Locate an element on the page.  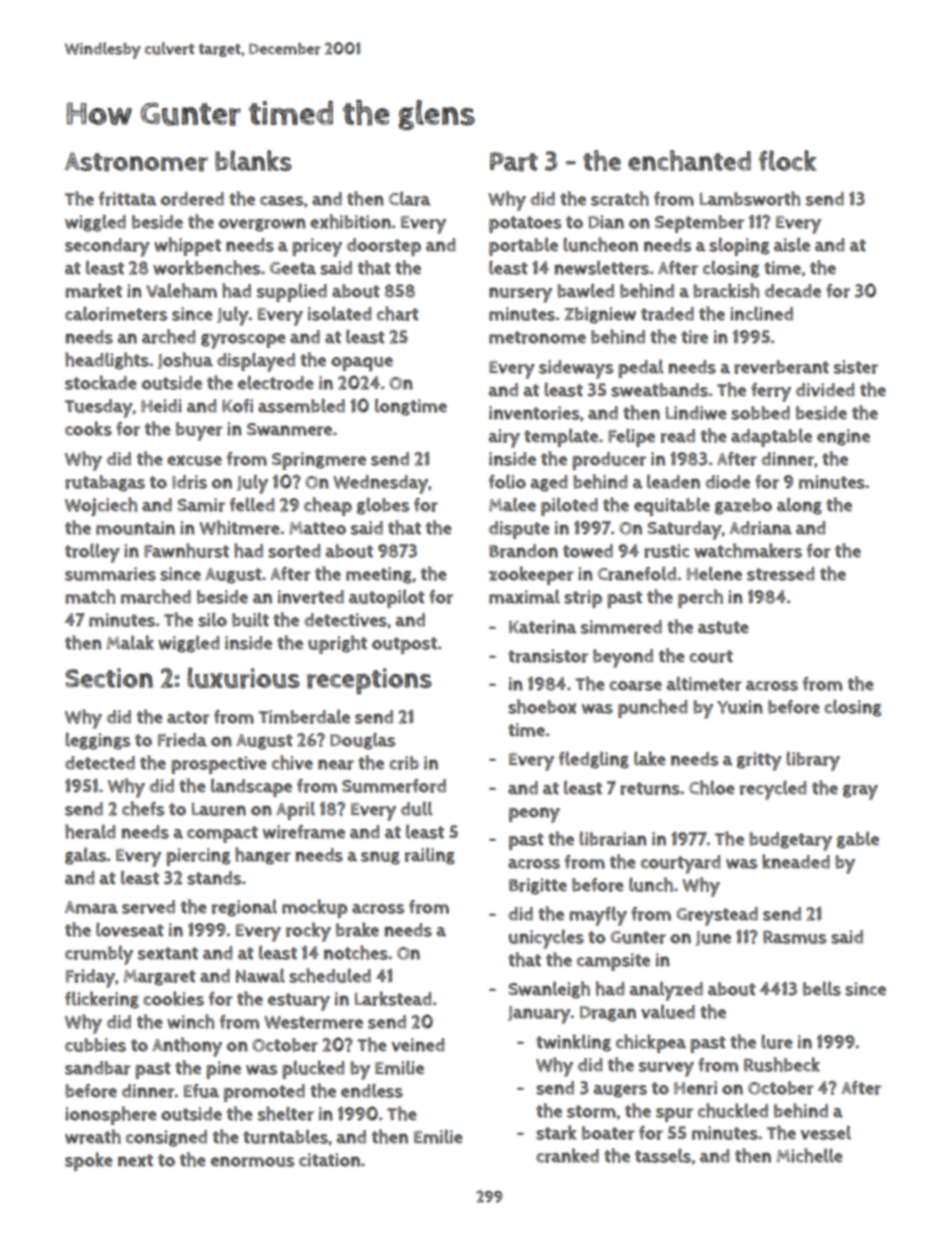
blanks is located at coordinates (253, 160).
